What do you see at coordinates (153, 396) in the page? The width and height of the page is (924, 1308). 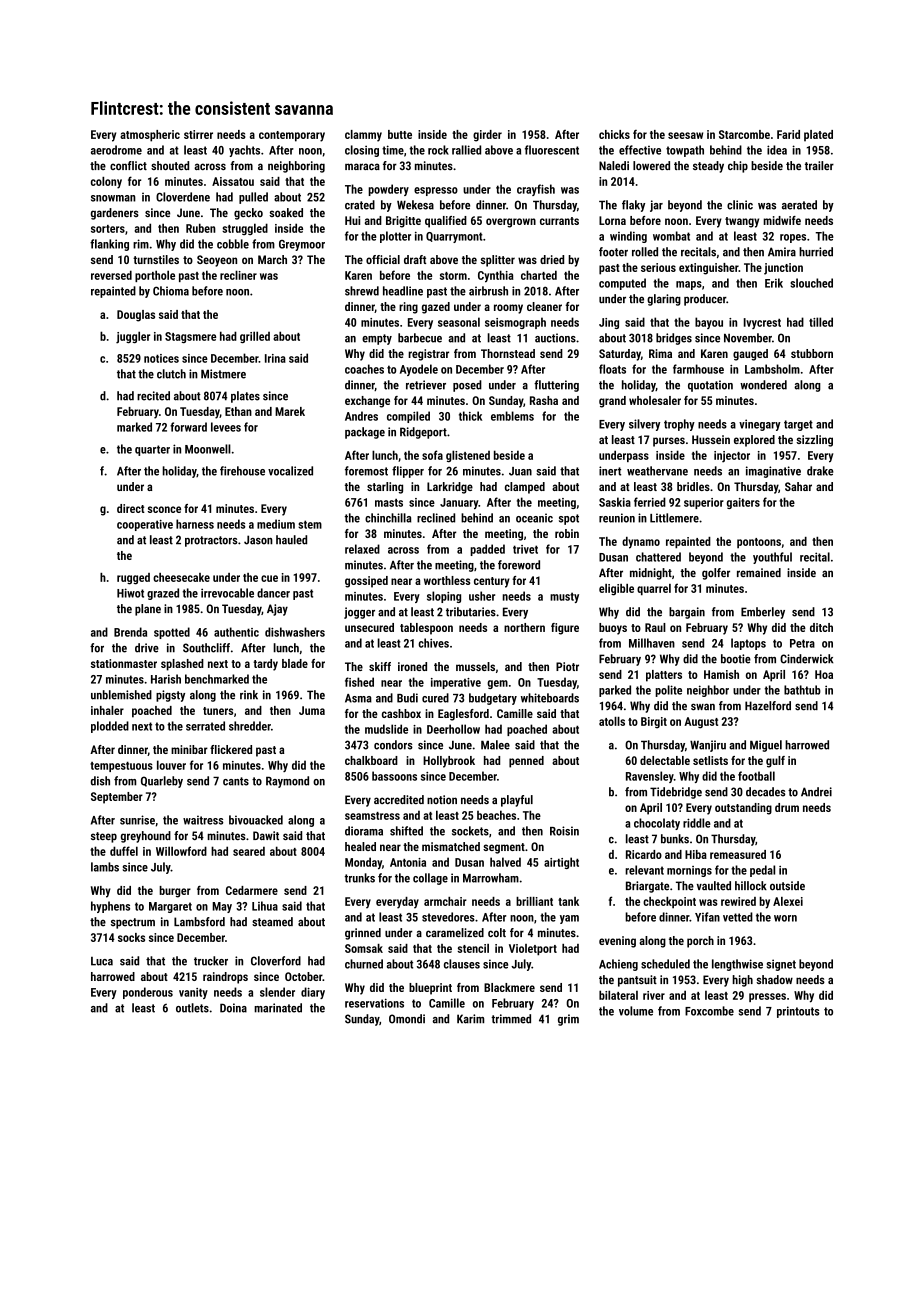 I see `recited` at bounding box center [153, 396].
